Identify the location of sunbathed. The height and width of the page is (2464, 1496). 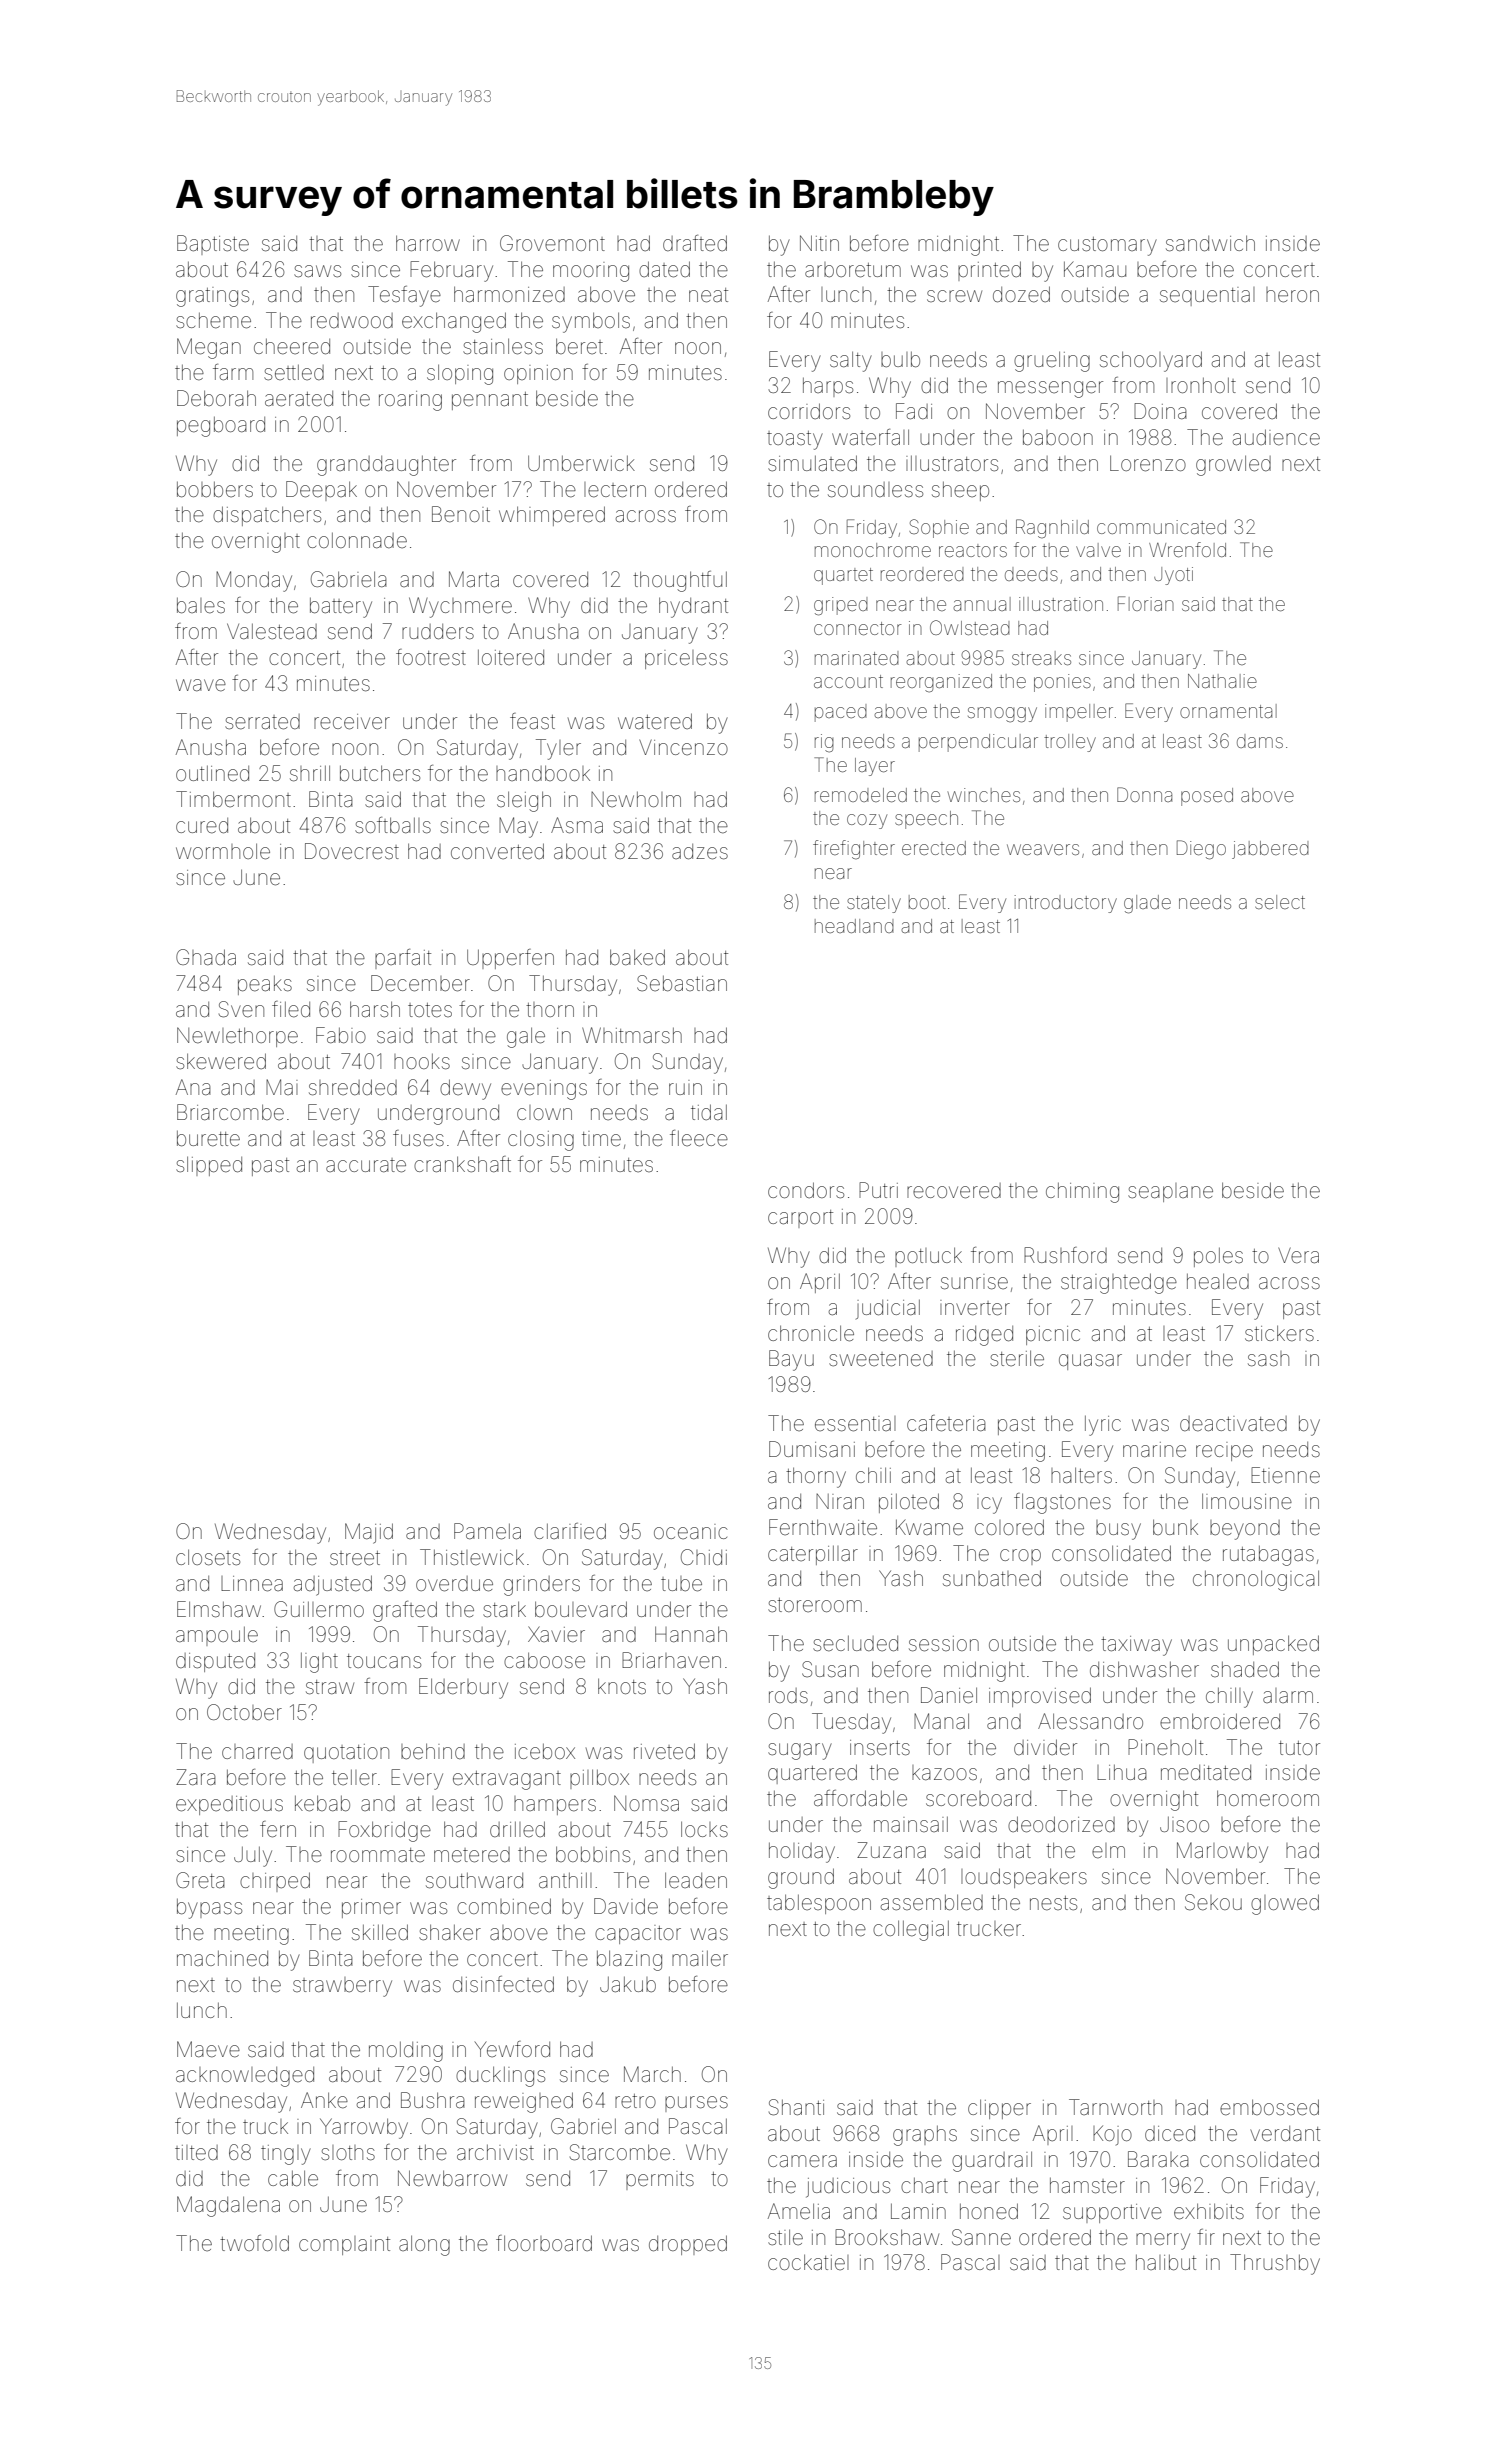
(992, 1578).
